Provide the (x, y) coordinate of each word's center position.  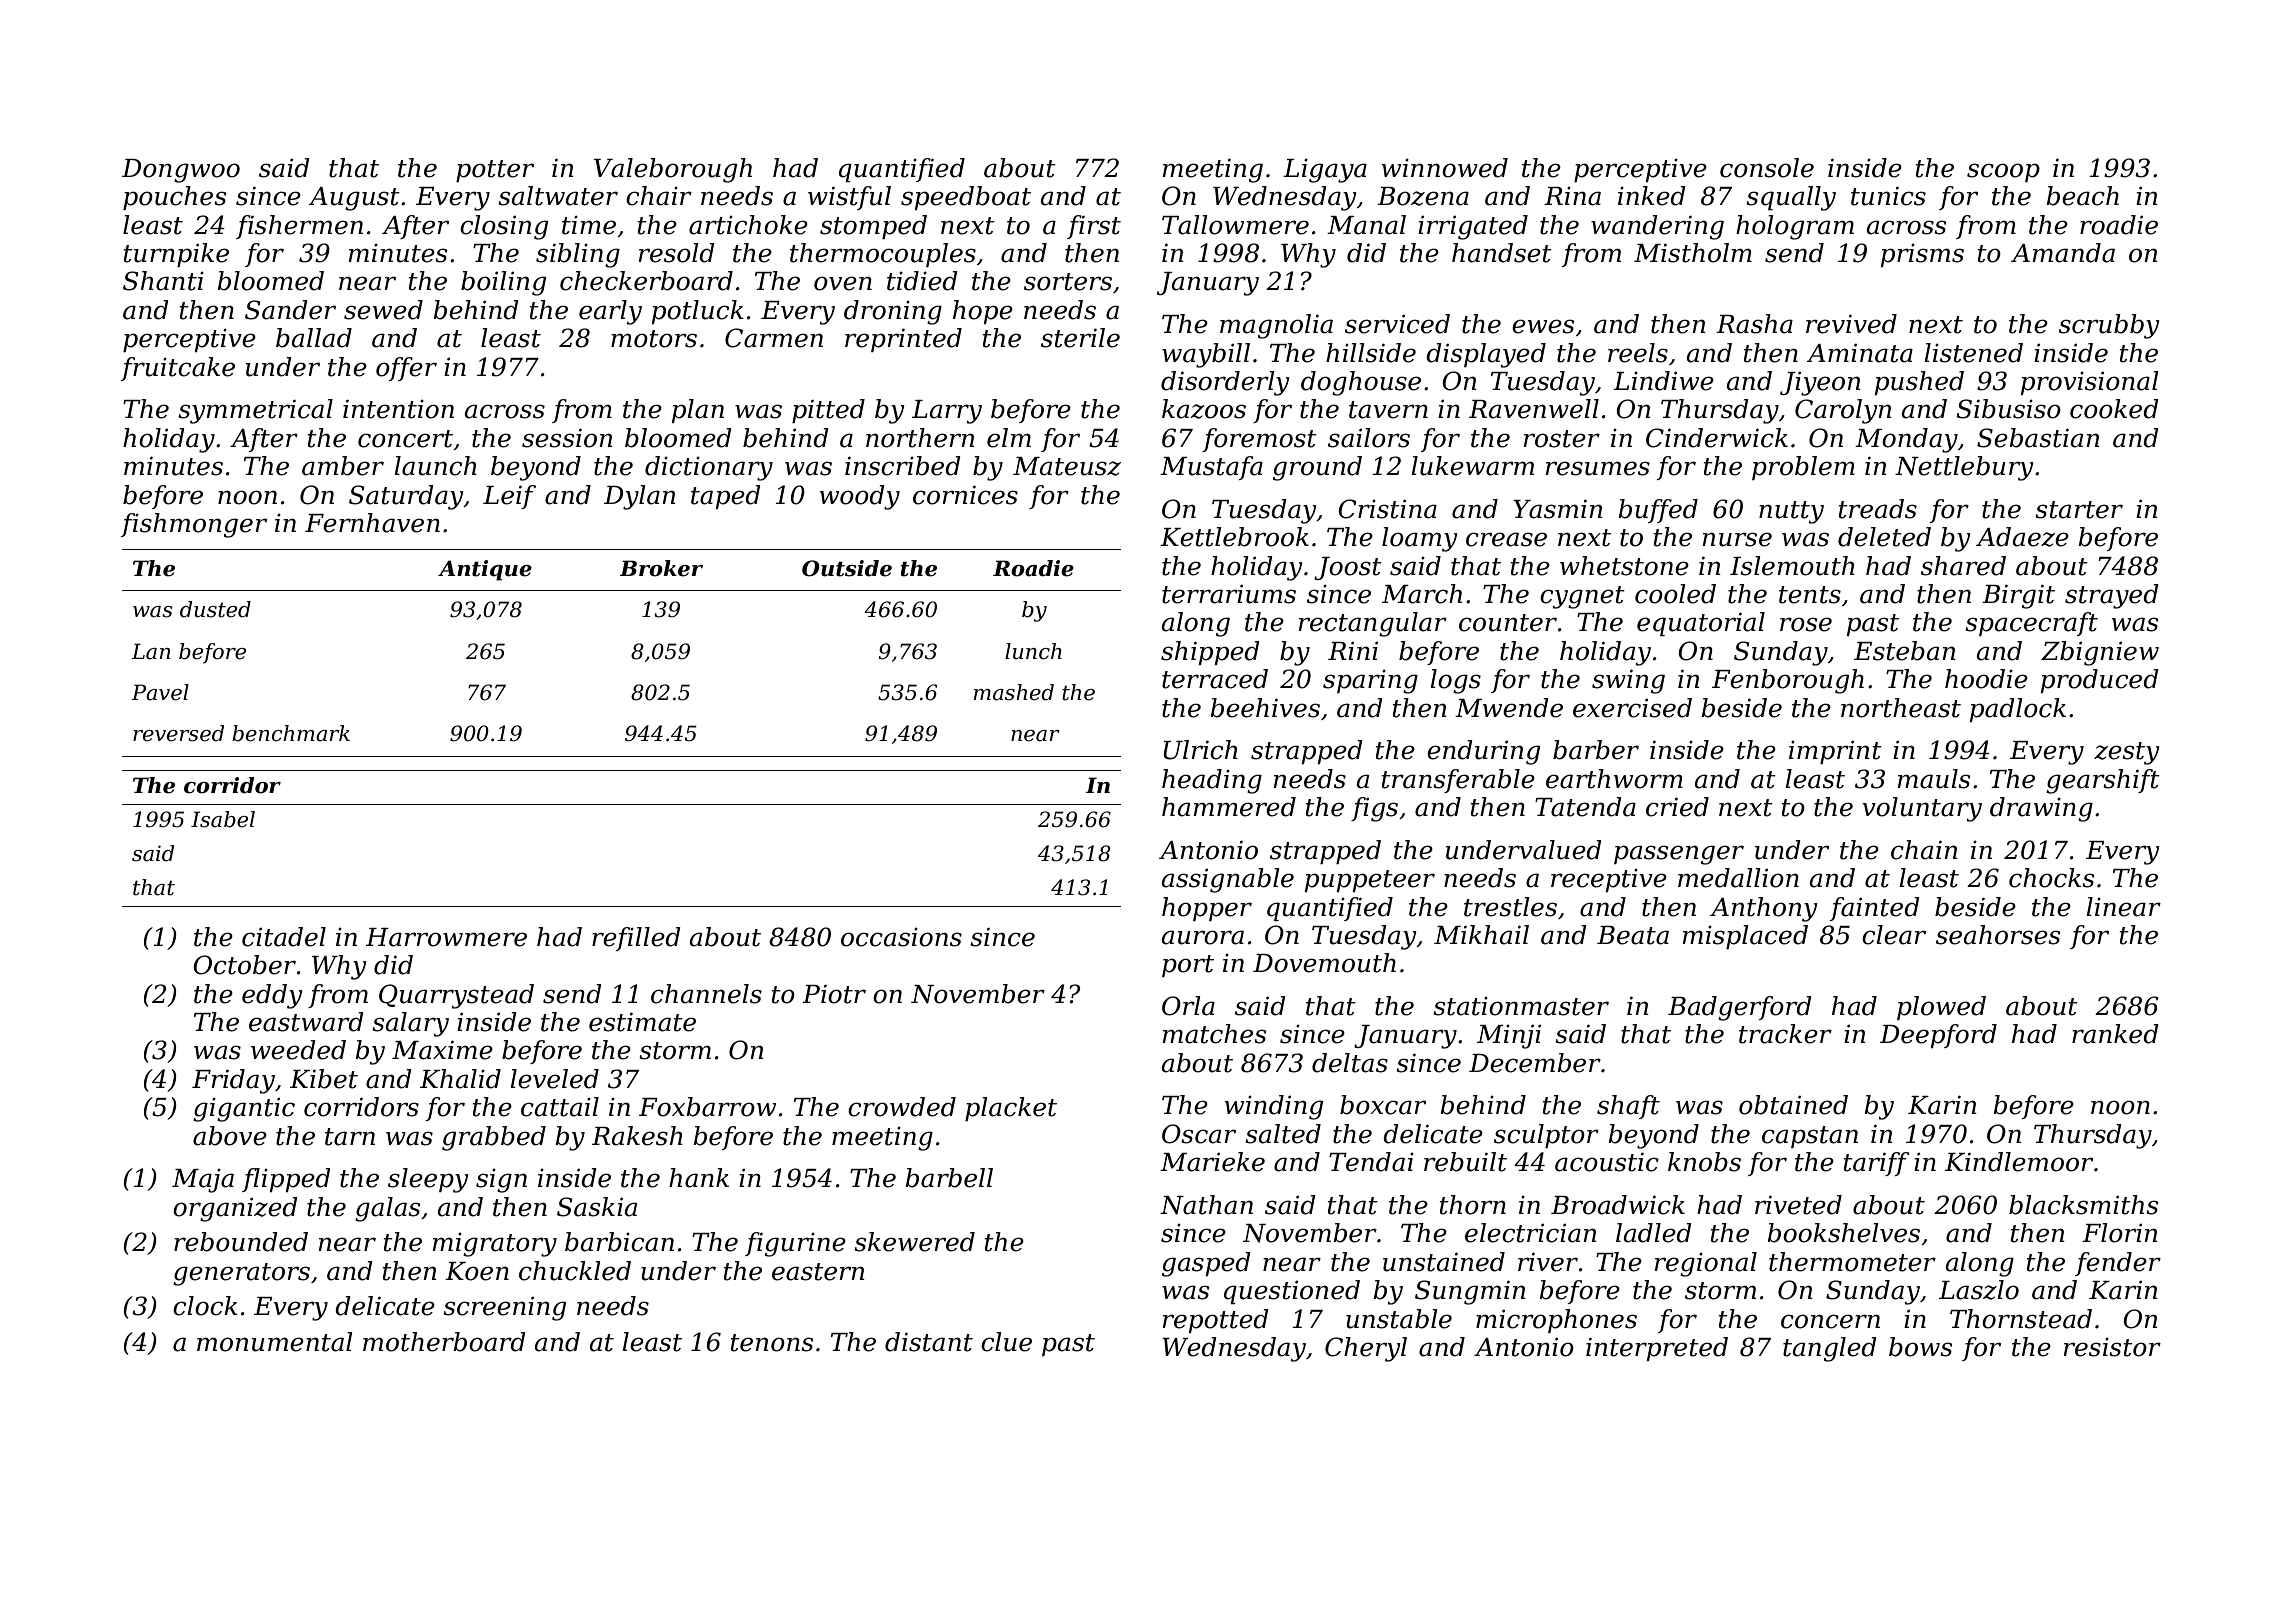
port (1188, 966)
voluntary (1922, 809)
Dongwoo (181, 171)
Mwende (1509, 708)
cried (1677, 807)
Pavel (160, 692)
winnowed (1445, 168)
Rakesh (637, 1136)
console (1767, 168)
